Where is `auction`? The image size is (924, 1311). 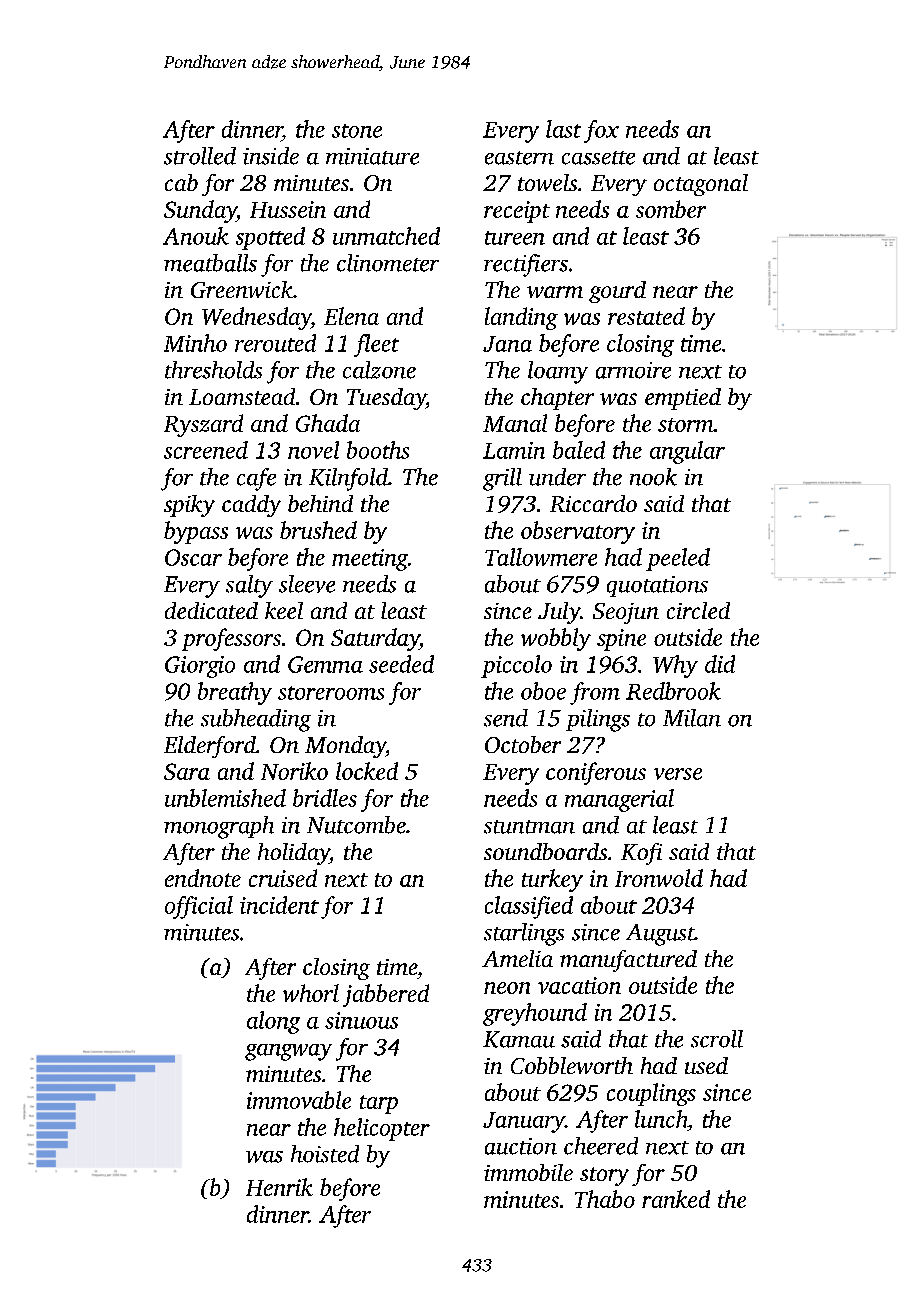
auction is located at coordinates (521, 1146).
